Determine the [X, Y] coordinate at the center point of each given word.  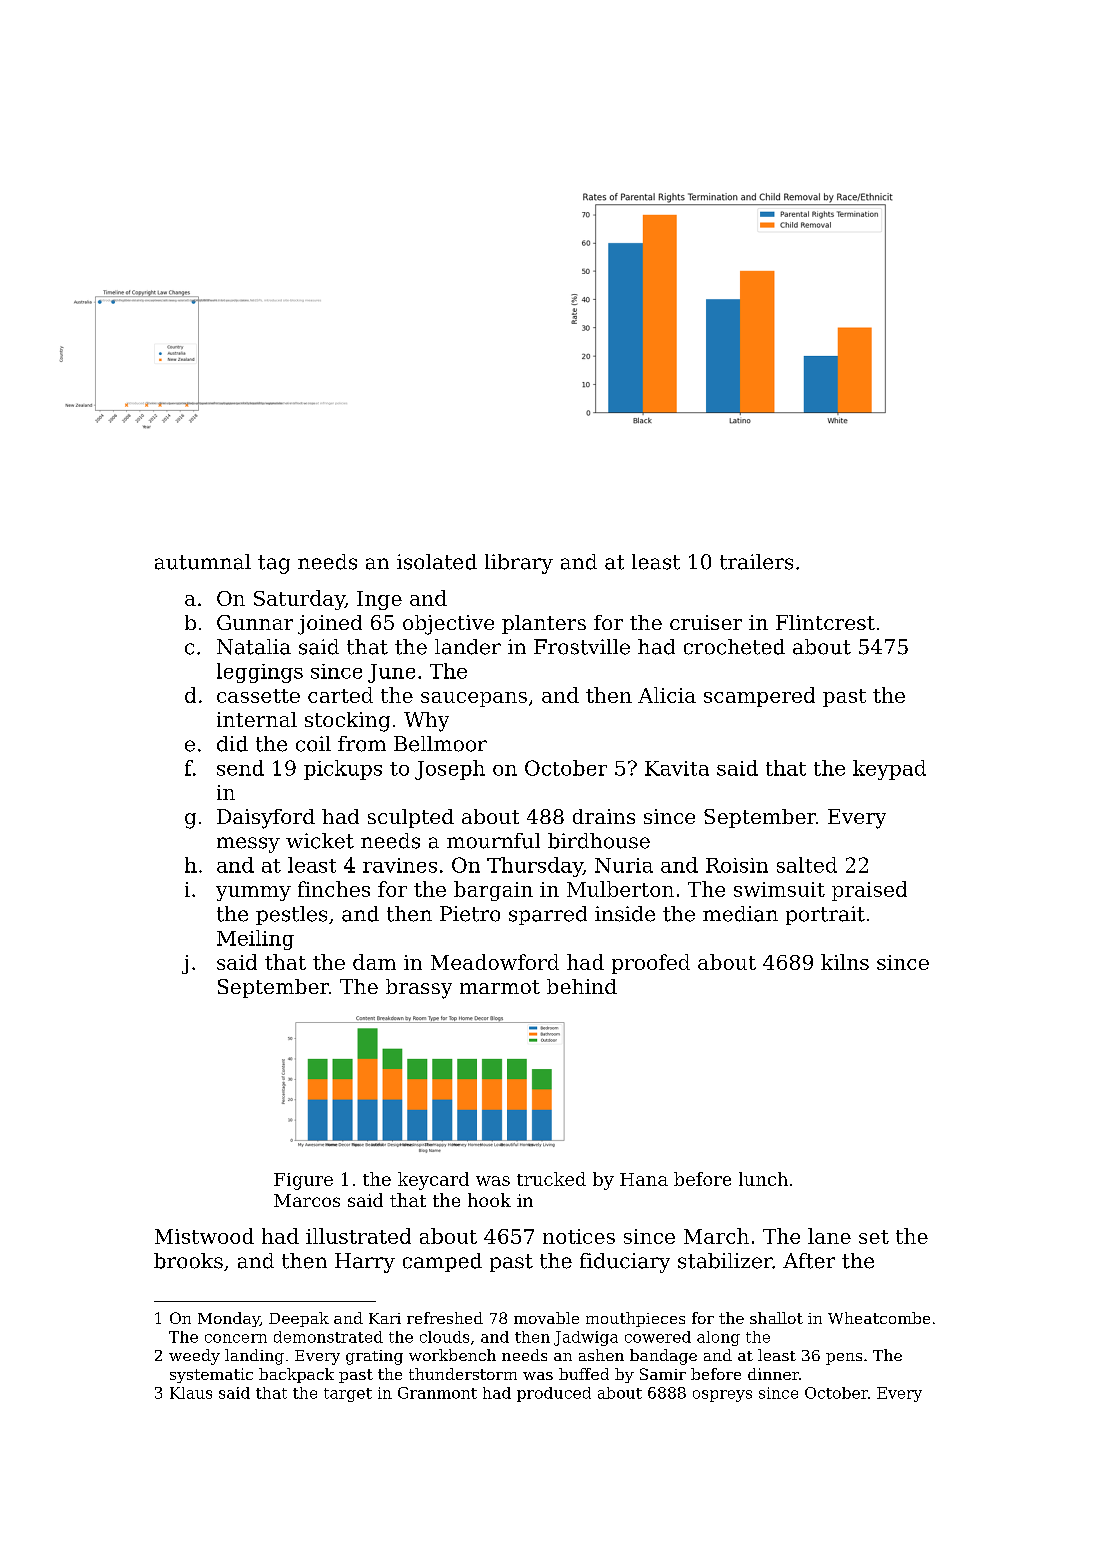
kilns [845, 962]
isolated [437, 562]
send [240, 768]
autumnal [203, 562]
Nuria [624, 865]
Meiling [255, 940]
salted [807, 865]
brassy [419, 989]
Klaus [191, 1393]
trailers [756, 562]
